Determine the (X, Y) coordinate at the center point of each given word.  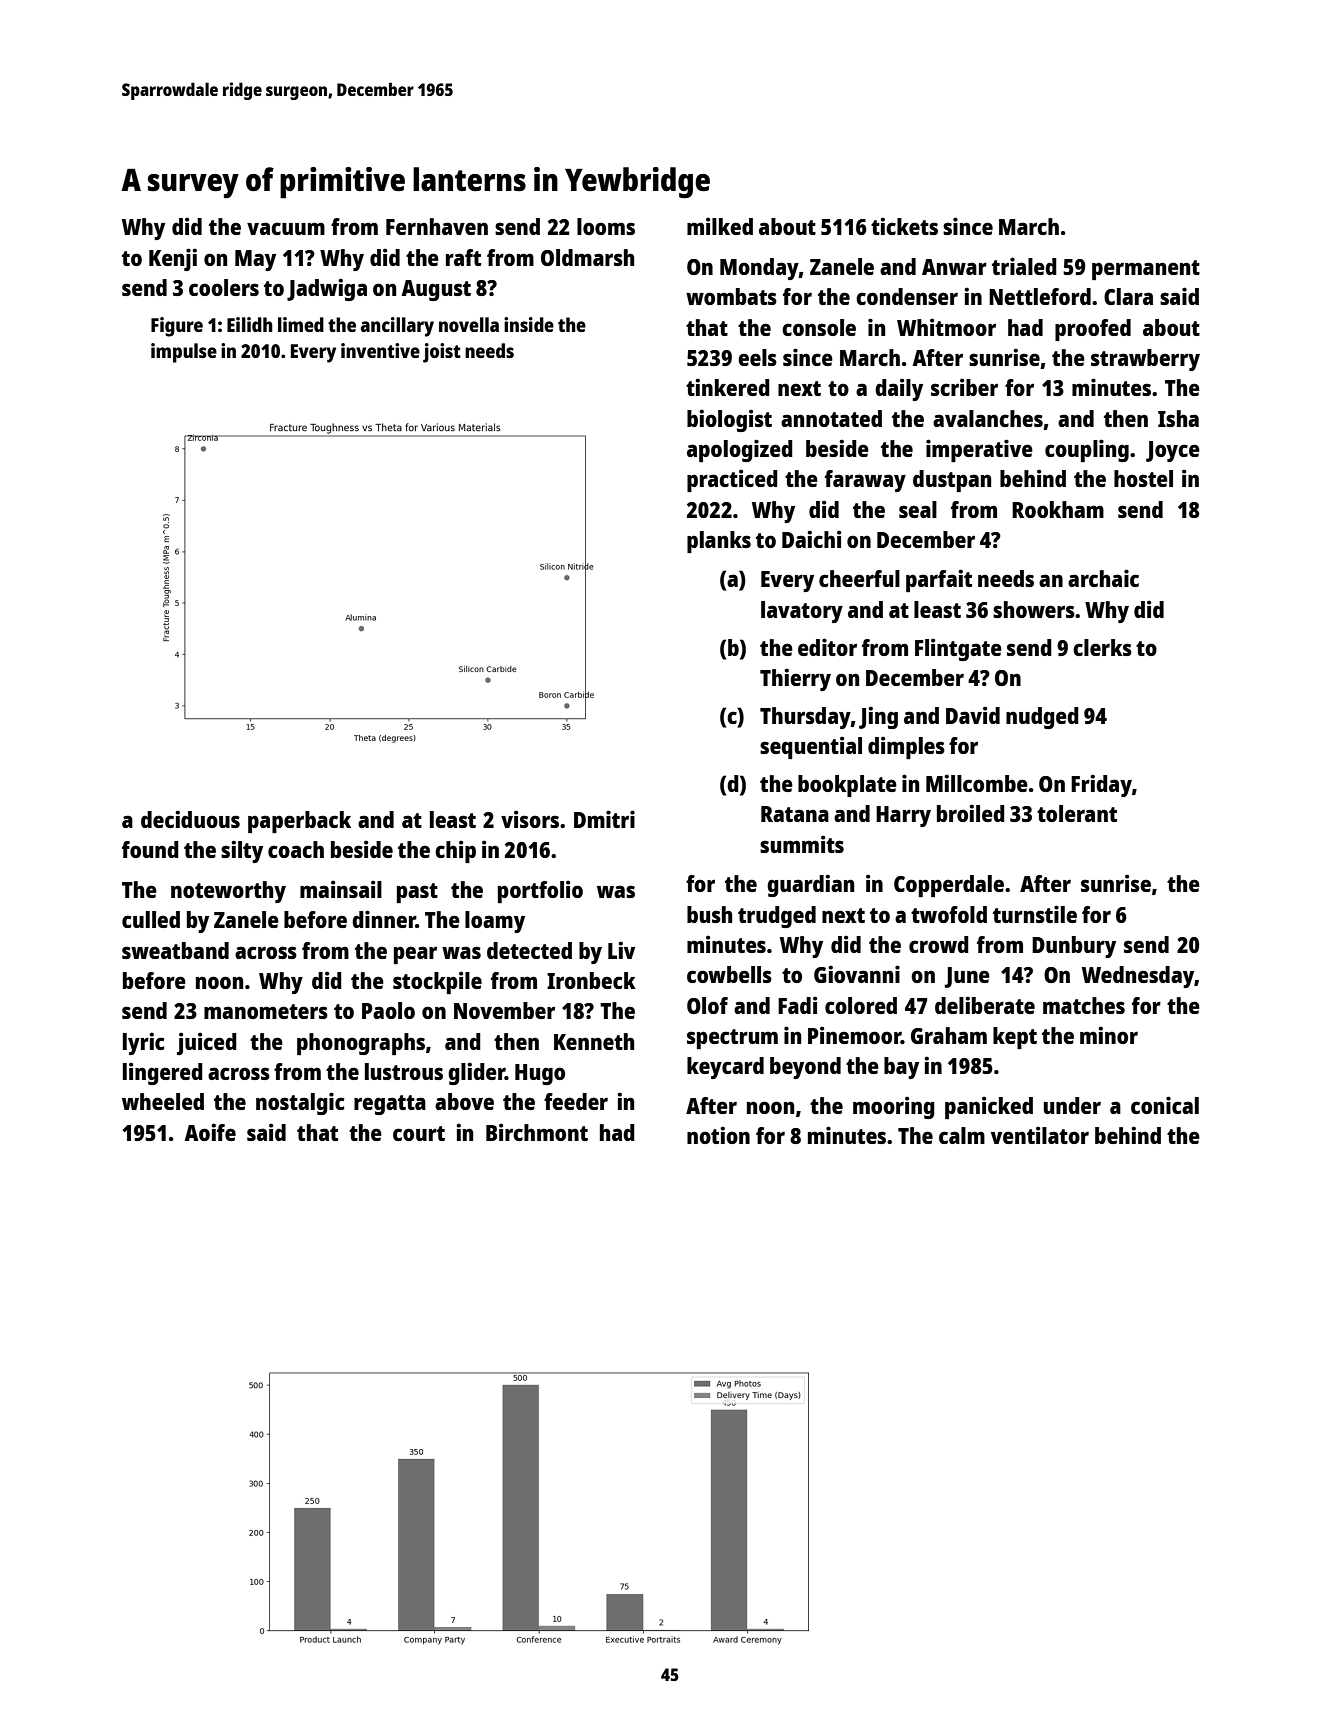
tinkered (728, 387)
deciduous (190, 819)
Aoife (210, 1132)
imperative (979, 450)
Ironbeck (591, 980)
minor (1109, 1035)
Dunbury (1074, 947)
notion (718, 1135)
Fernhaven (437, 226)
